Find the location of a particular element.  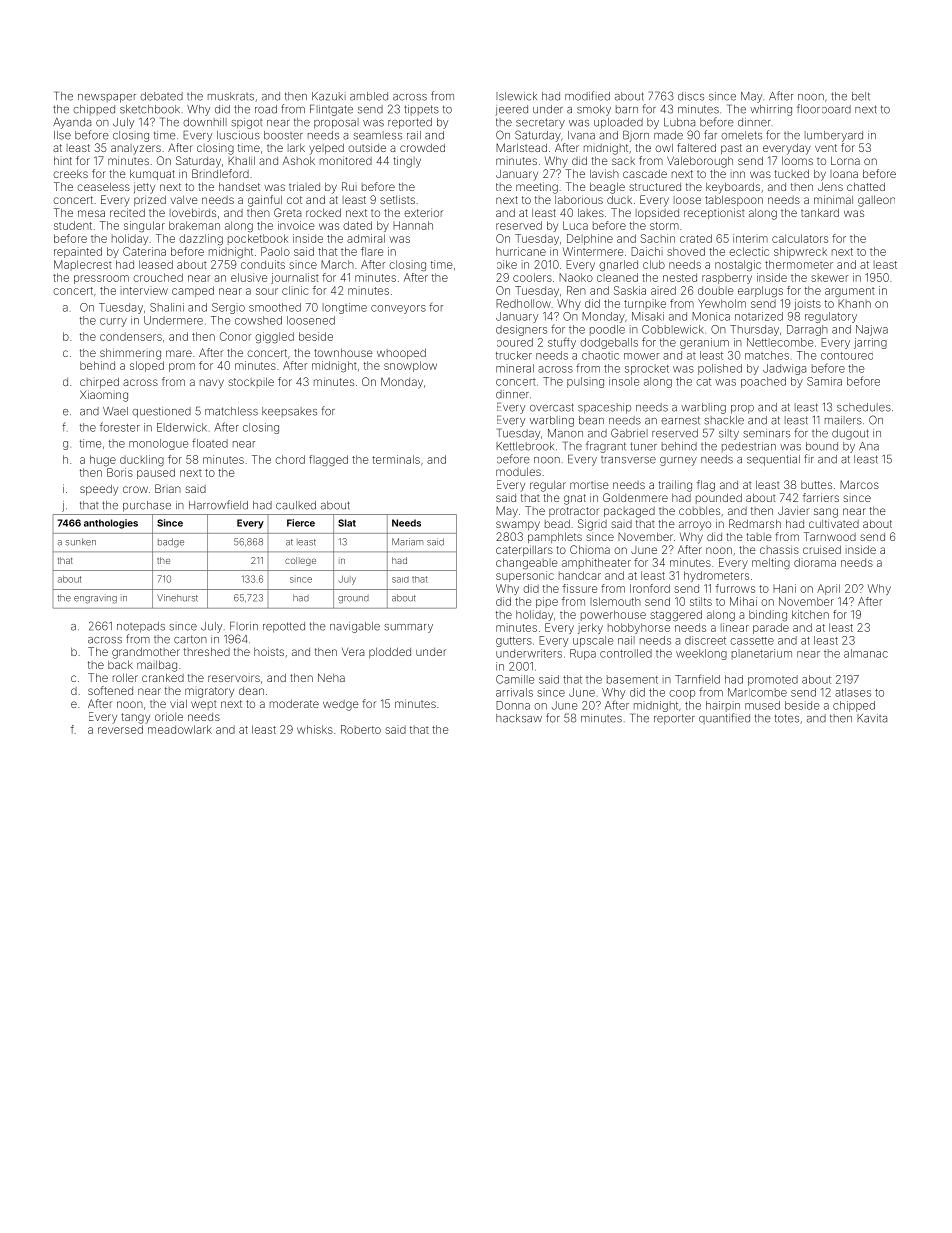

meeting is located at coordinates (537, 188).
